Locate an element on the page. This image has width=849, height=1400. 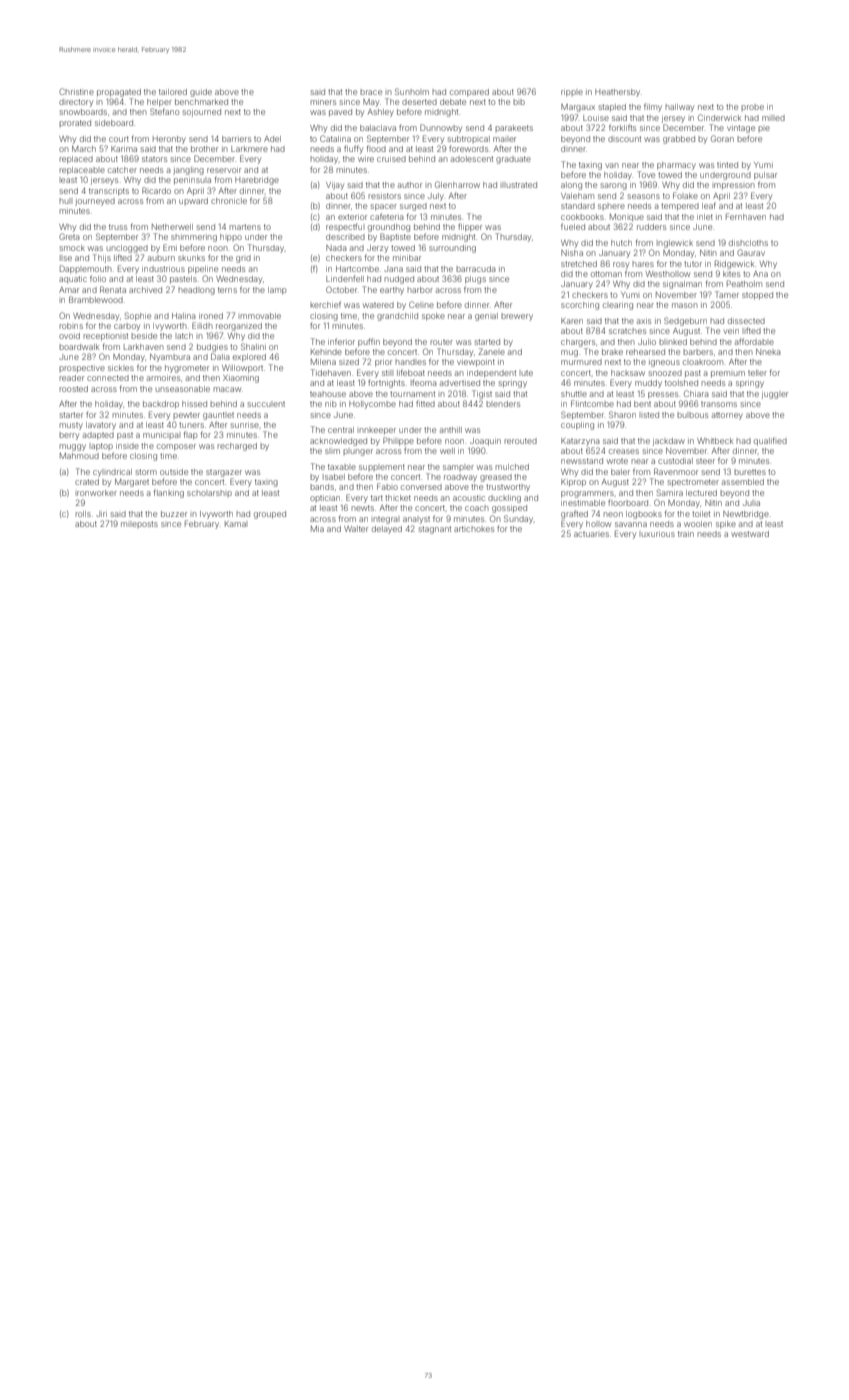
miners is located at coordinates (323, 102).
